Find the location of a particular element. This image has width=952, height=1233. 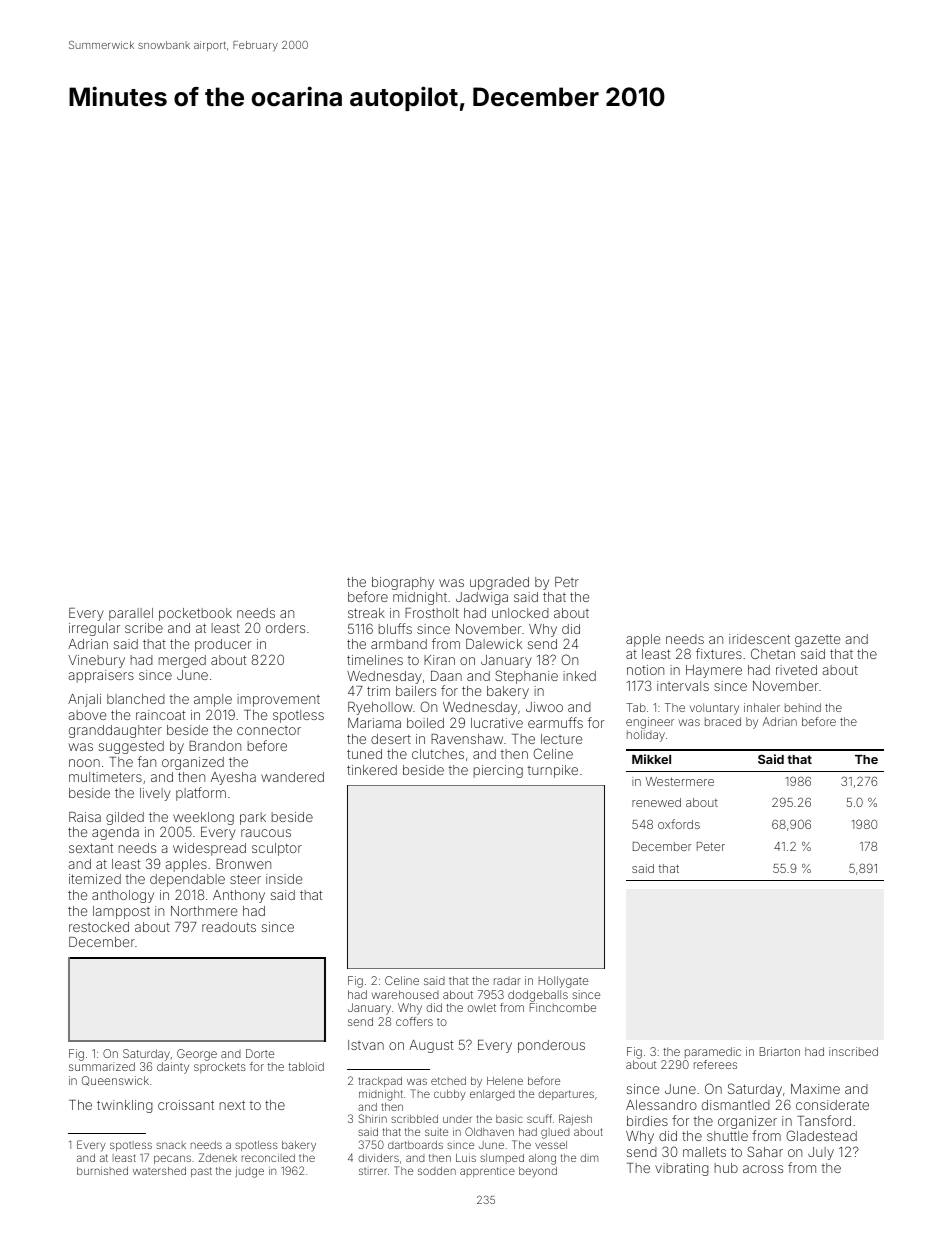

past is located at coordinates (201, 1172).
